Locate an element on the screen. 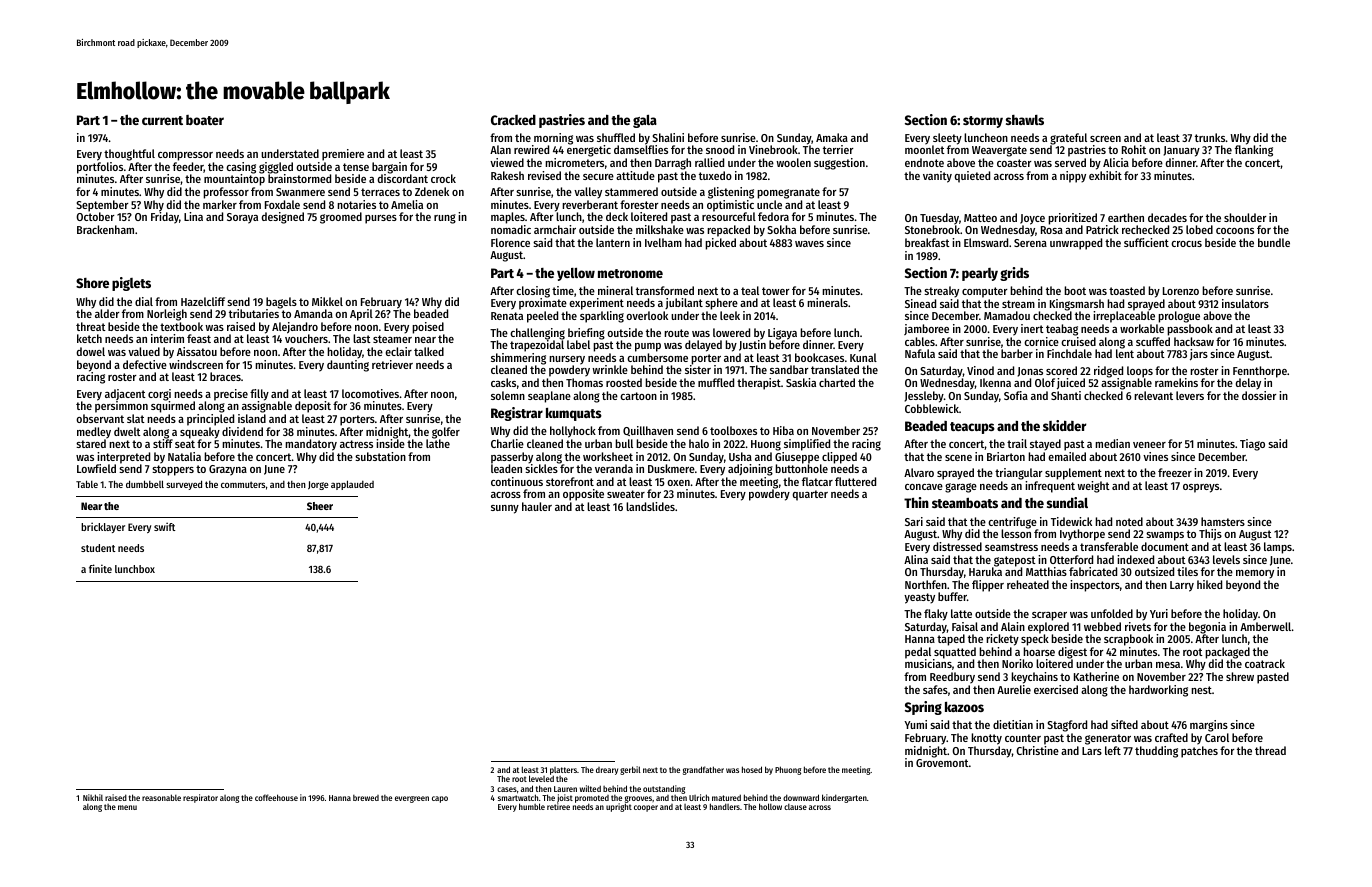  stormy is located at coordinates (983, 122).
